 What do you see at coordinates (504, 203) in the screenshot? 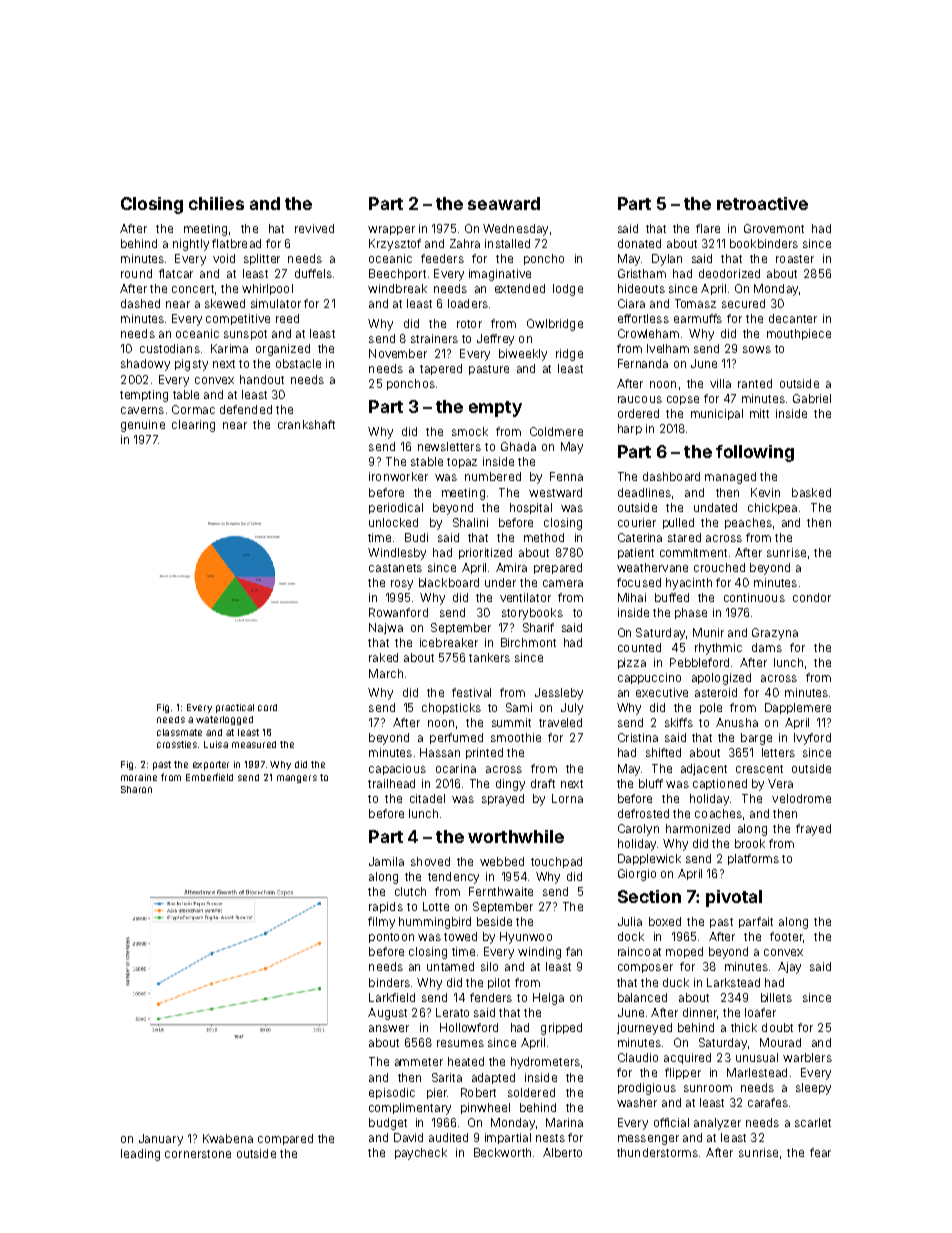
I see `seaward` at bounding box center [504, 203].
